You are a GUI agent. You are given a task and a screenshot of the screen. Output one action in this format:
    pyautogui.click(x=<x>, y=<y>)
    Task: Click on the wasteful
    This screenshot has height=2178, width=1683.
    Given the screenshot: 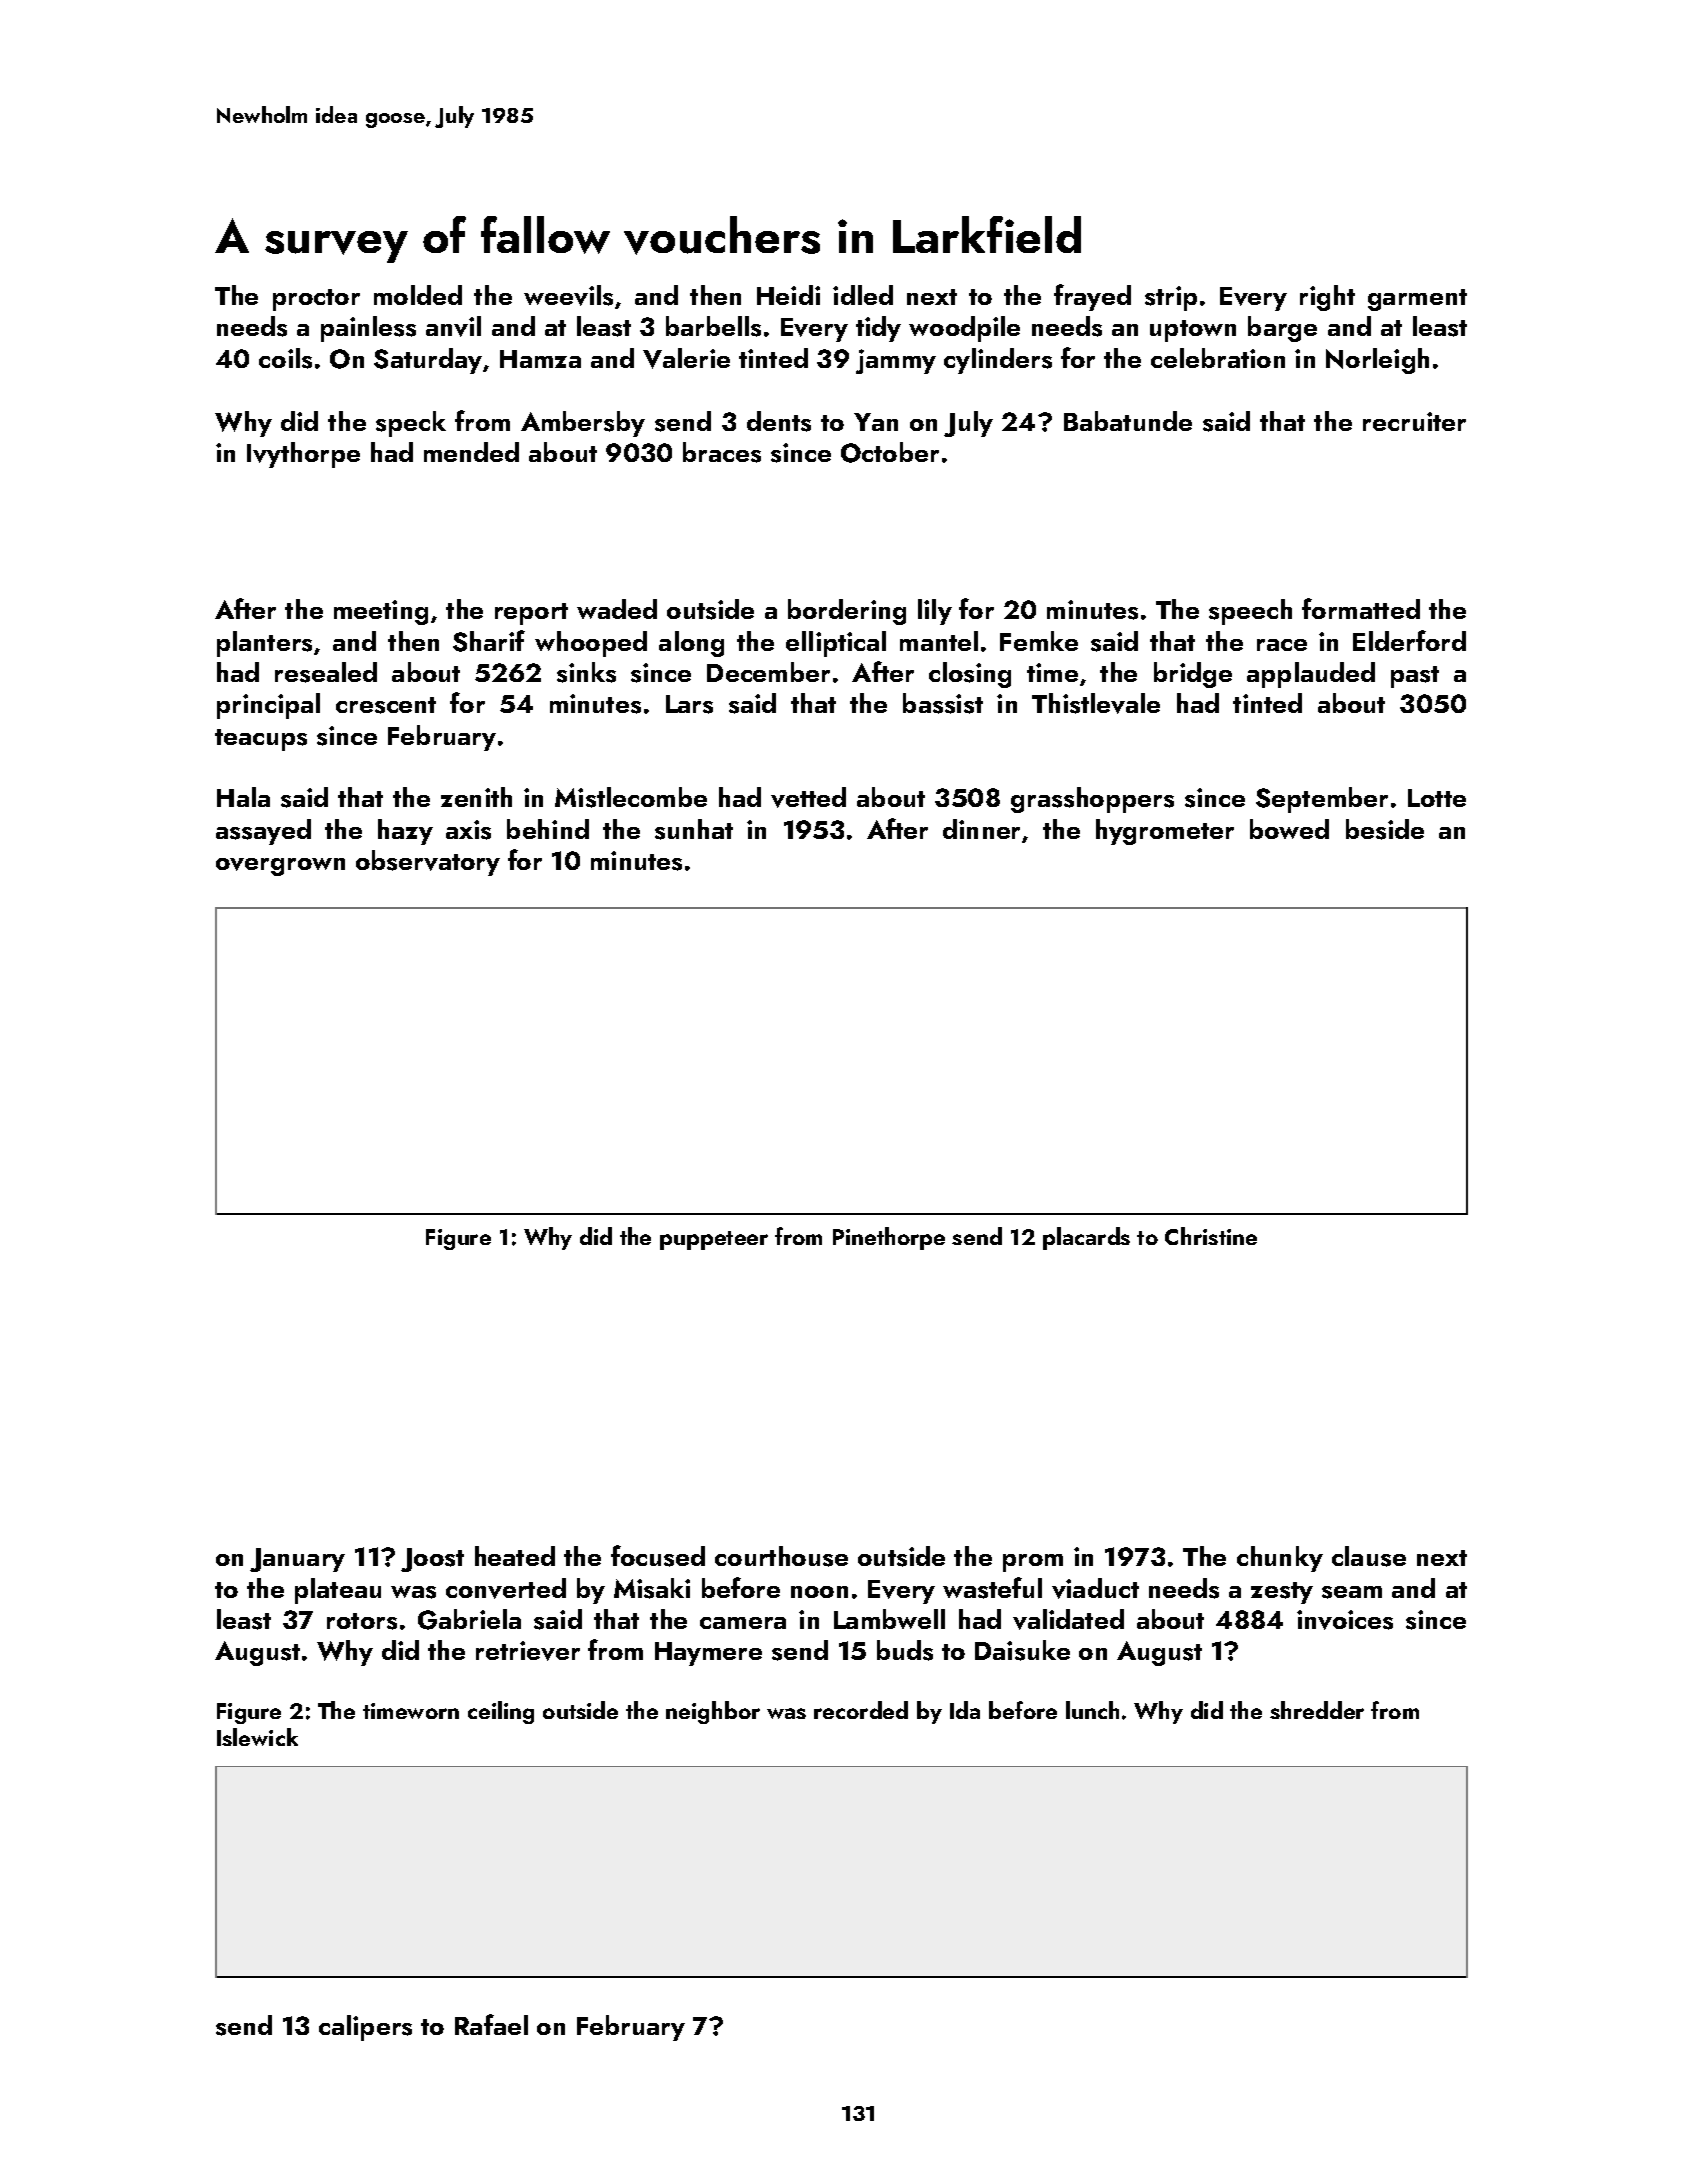 What is the action you would take?
    pyautogui.click(x=992, y=1588)
